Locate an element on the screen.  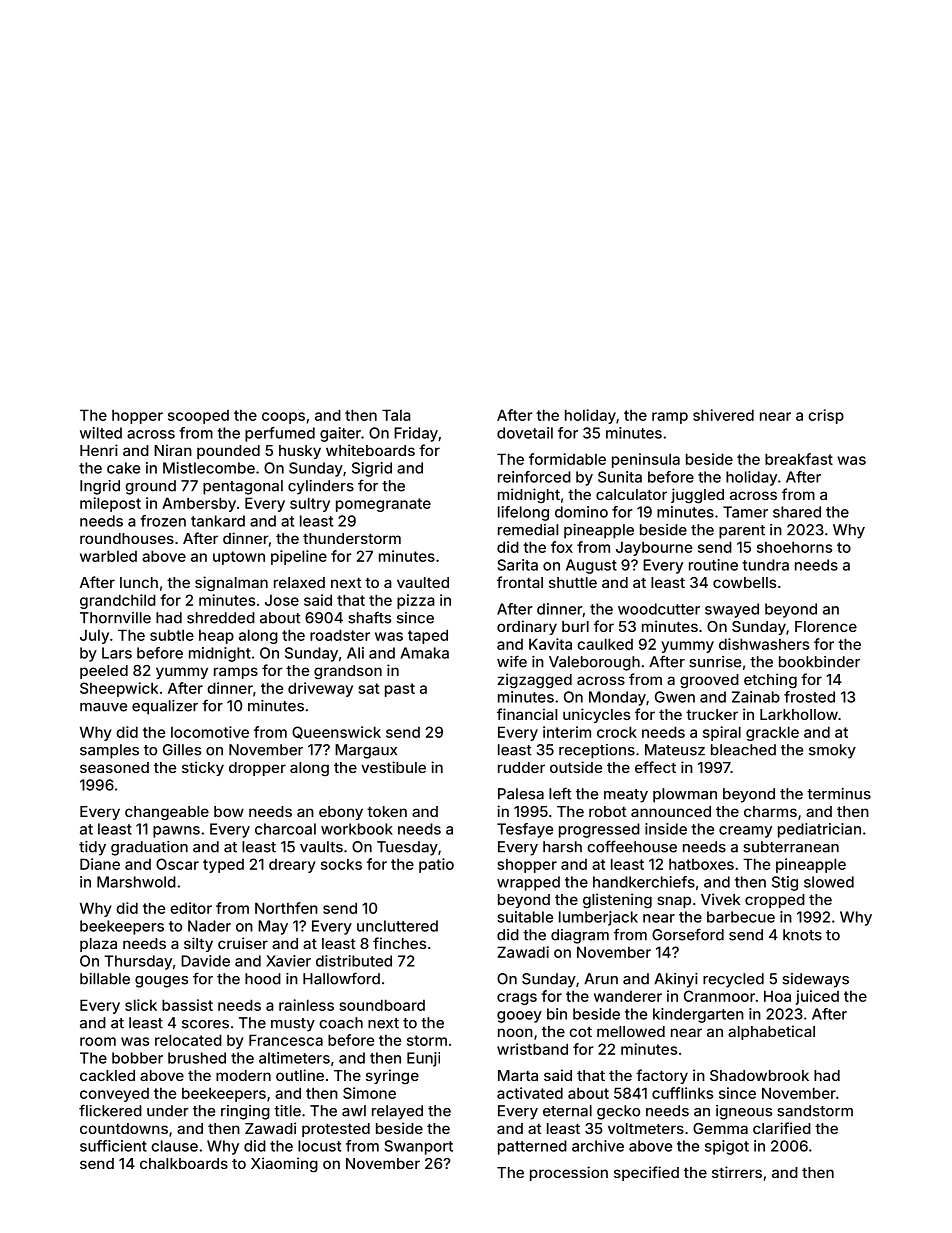
procession is located at coordinates (569, 1173).
